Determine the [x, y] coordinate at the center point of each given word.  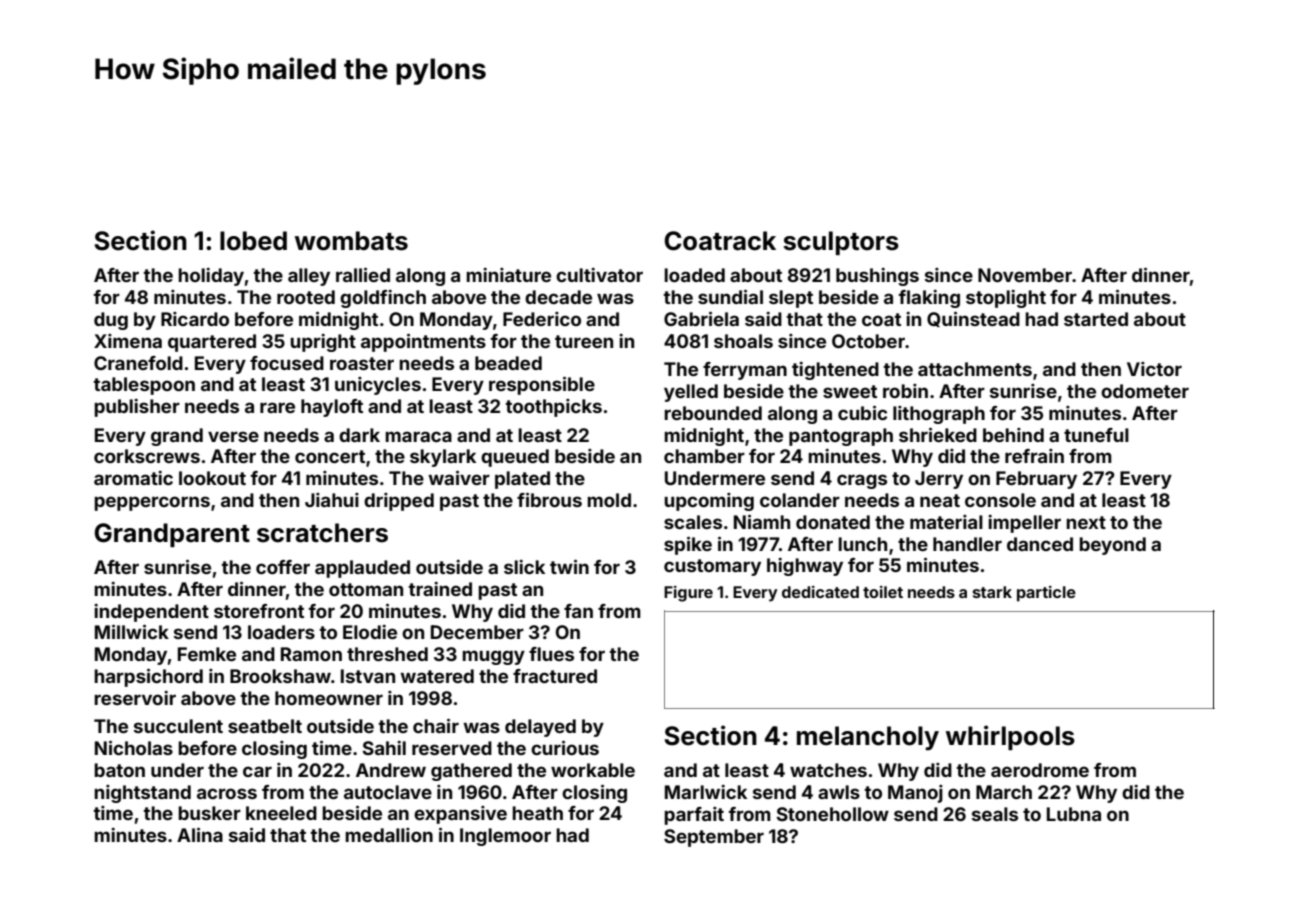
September [714, 838]
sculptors [841, 243]
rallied [363, 274]
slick [524, 567]
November [1025, 275]
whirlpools [1010, 737]
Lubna [1074, 814]
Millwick [132, 631]
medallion [389, 835]
